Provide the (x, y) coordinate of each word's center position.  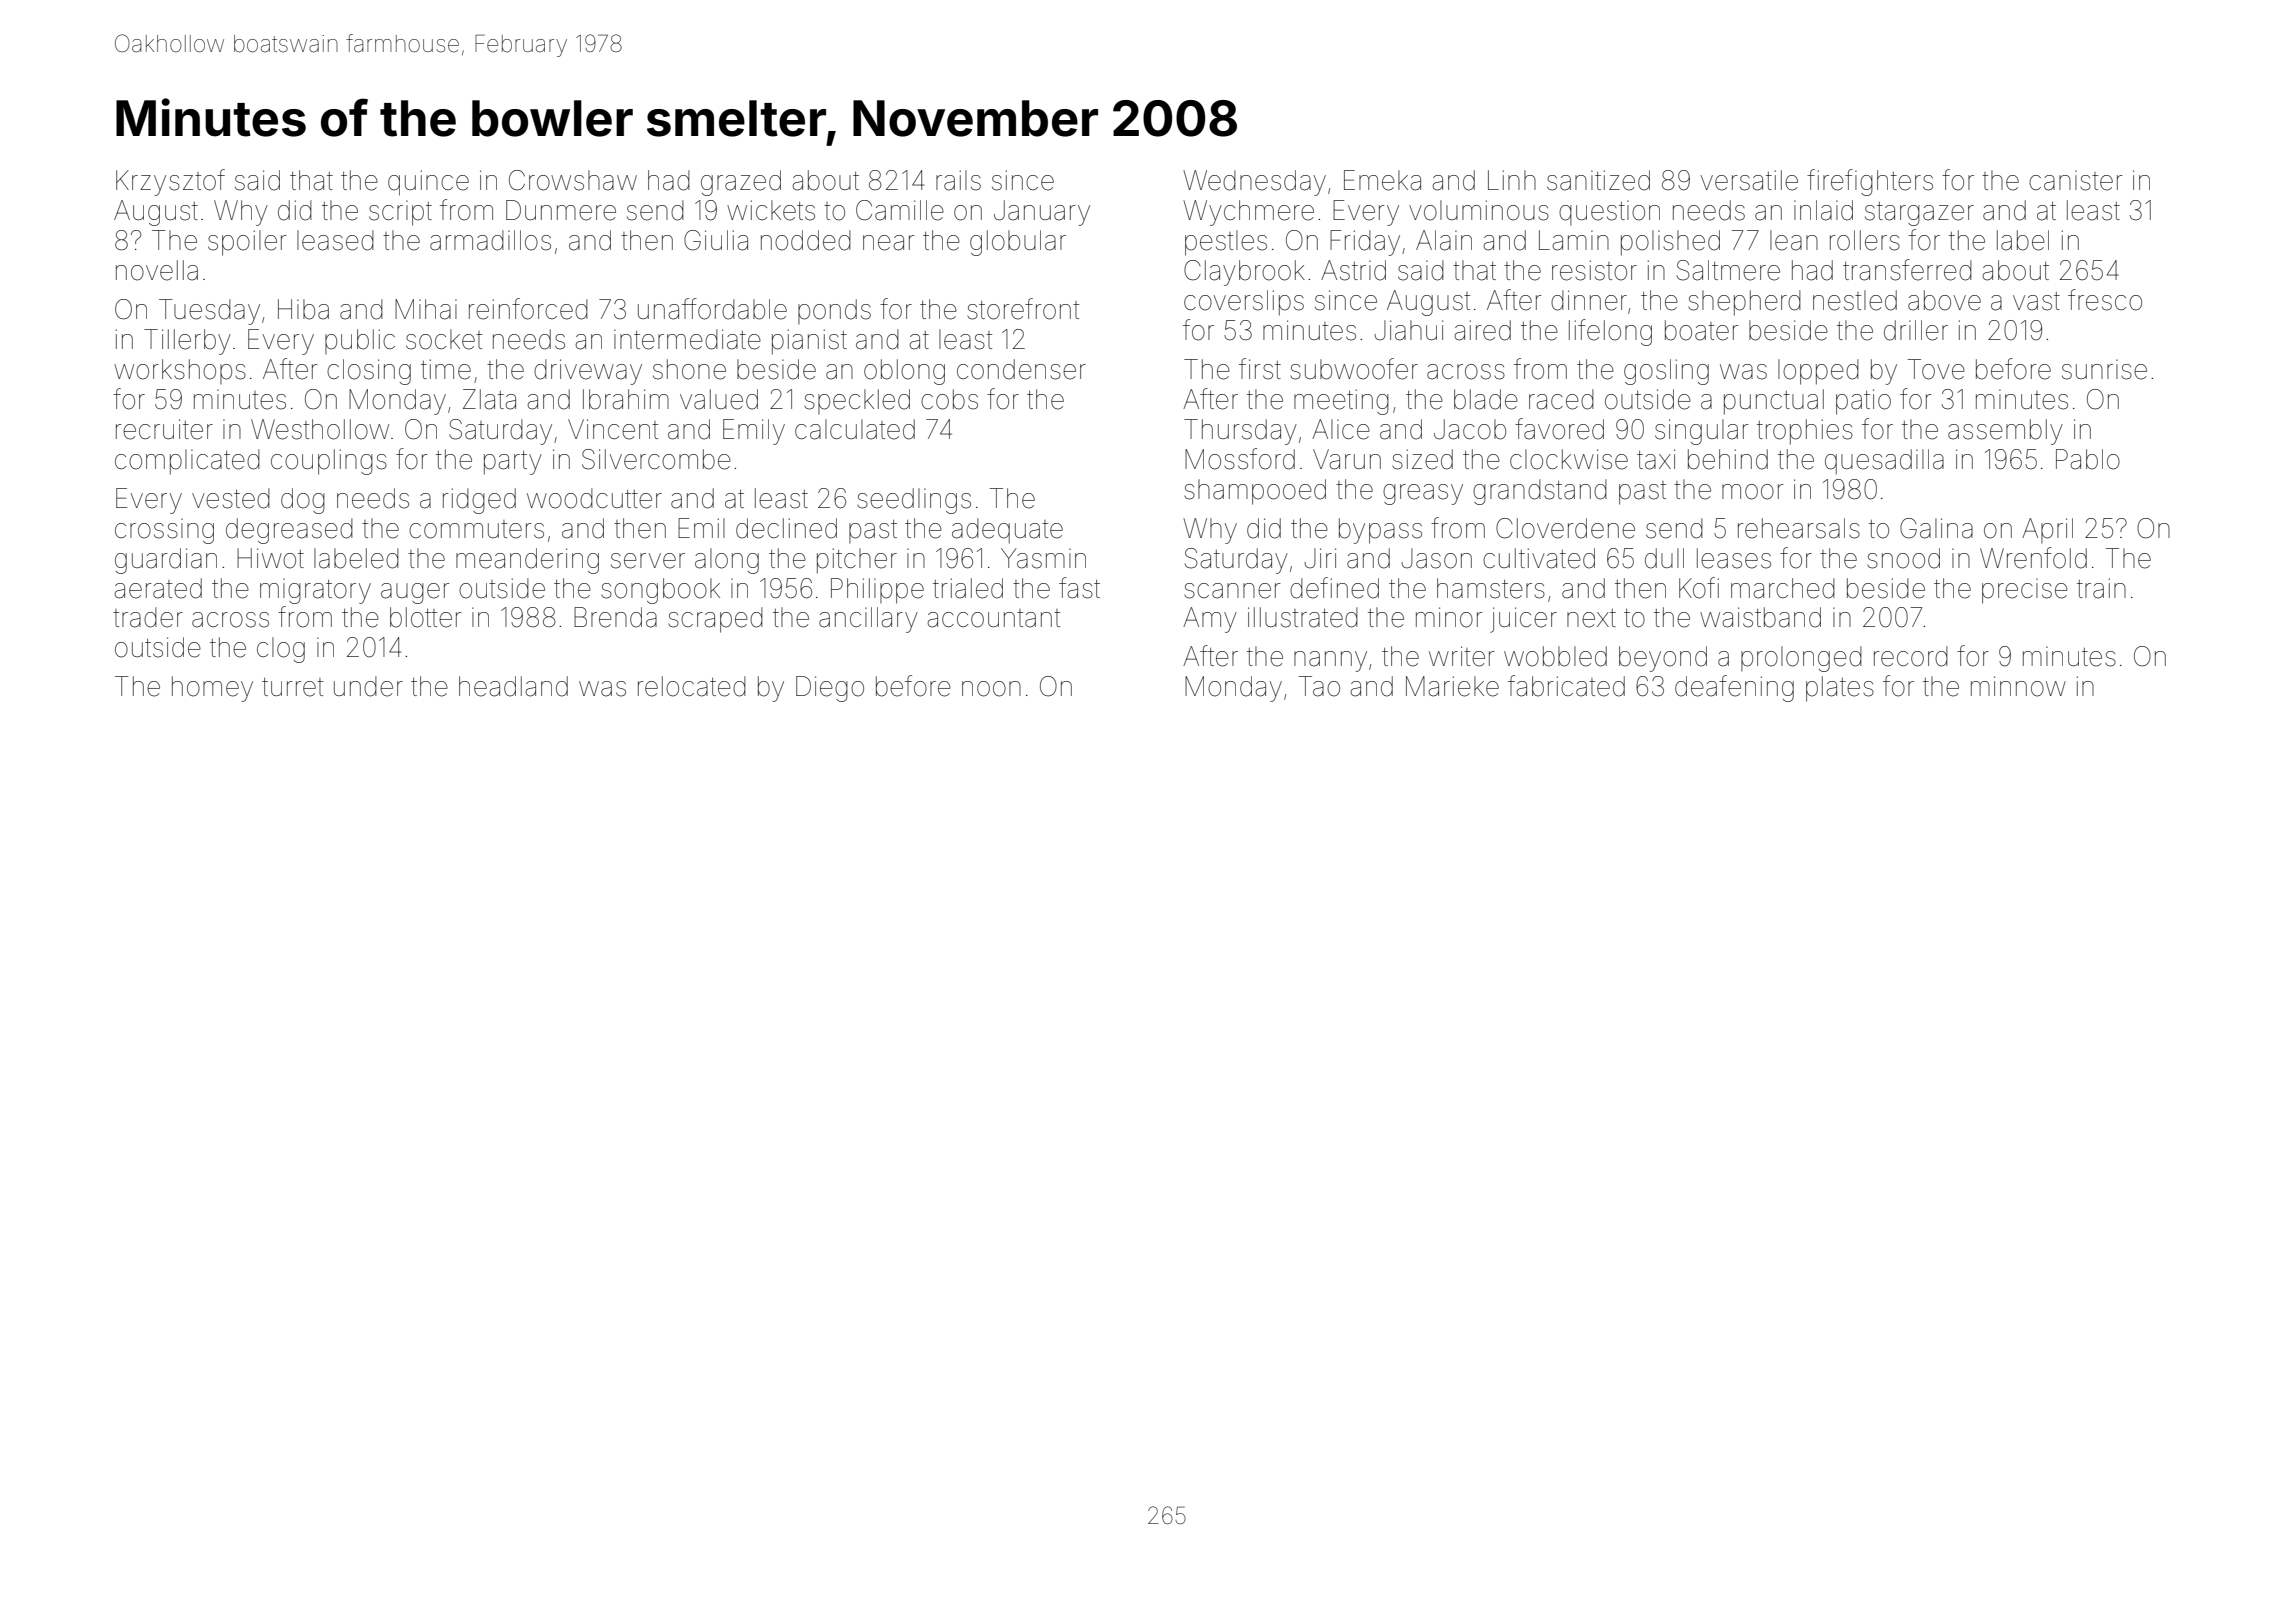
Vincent (613, 429)
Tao (1319, 686)
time (446, 369)
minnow (2018, 686)
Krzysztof (170, 182)
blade (1486, 399)
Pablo (2088, 459)
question (1609, 212)
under (368, 686)
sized (1422, 459)
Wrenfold (2033, 558)
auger (415, 593)
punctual (1774, 402)
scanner (1232, 591)
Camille (900, 210)
